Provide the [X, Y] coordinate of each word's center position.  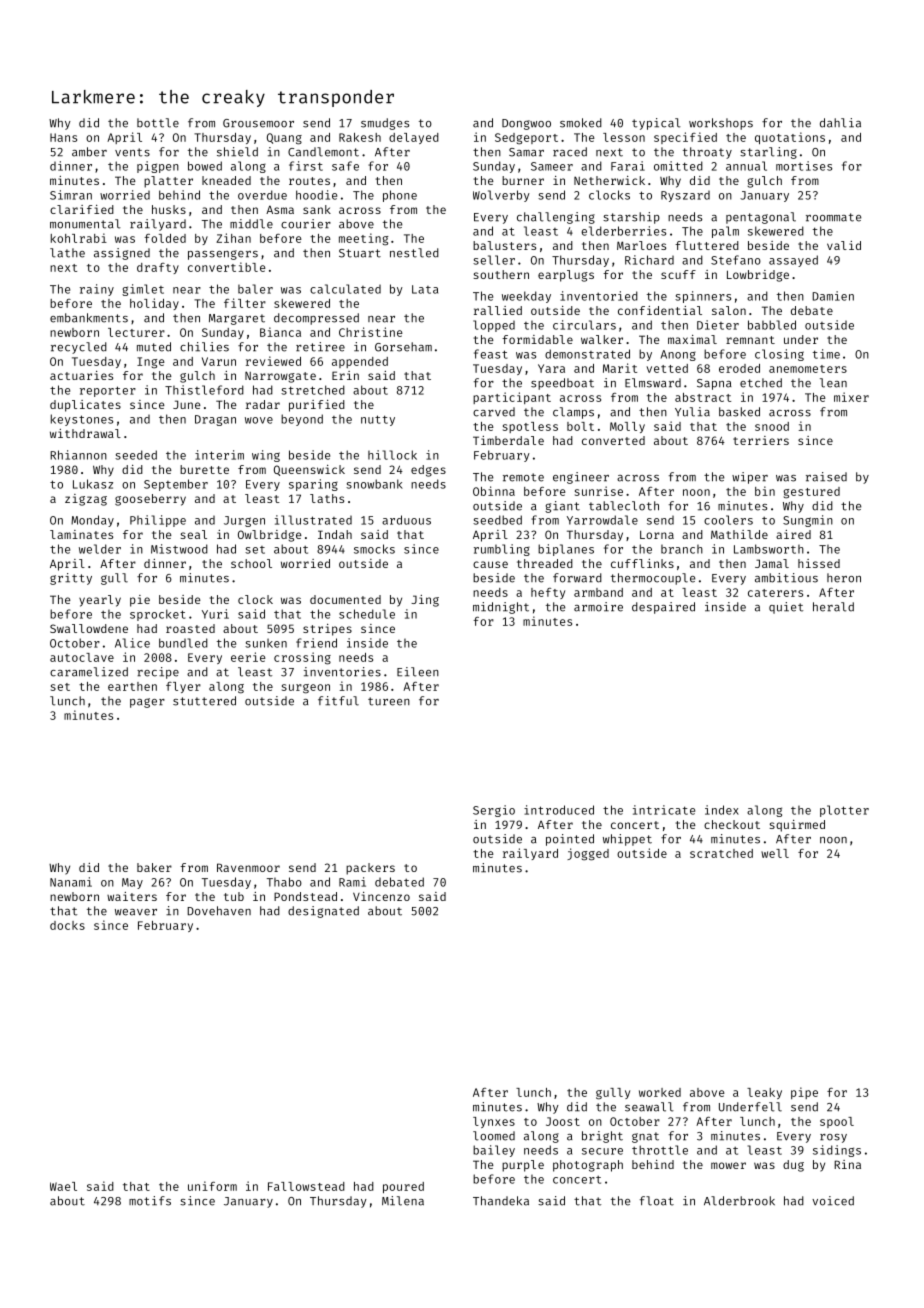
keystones [82, 420]
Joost [563, 1121]
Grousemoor [258, 123]
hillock [392, 455]
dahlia [840, 123]
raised [826, 477]
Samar [526, 152]
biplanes [566, 550]
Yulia [692, 412]
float [657, 1201]
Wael [63, 1186]
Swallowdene [89, 628]
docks [67, 925]
